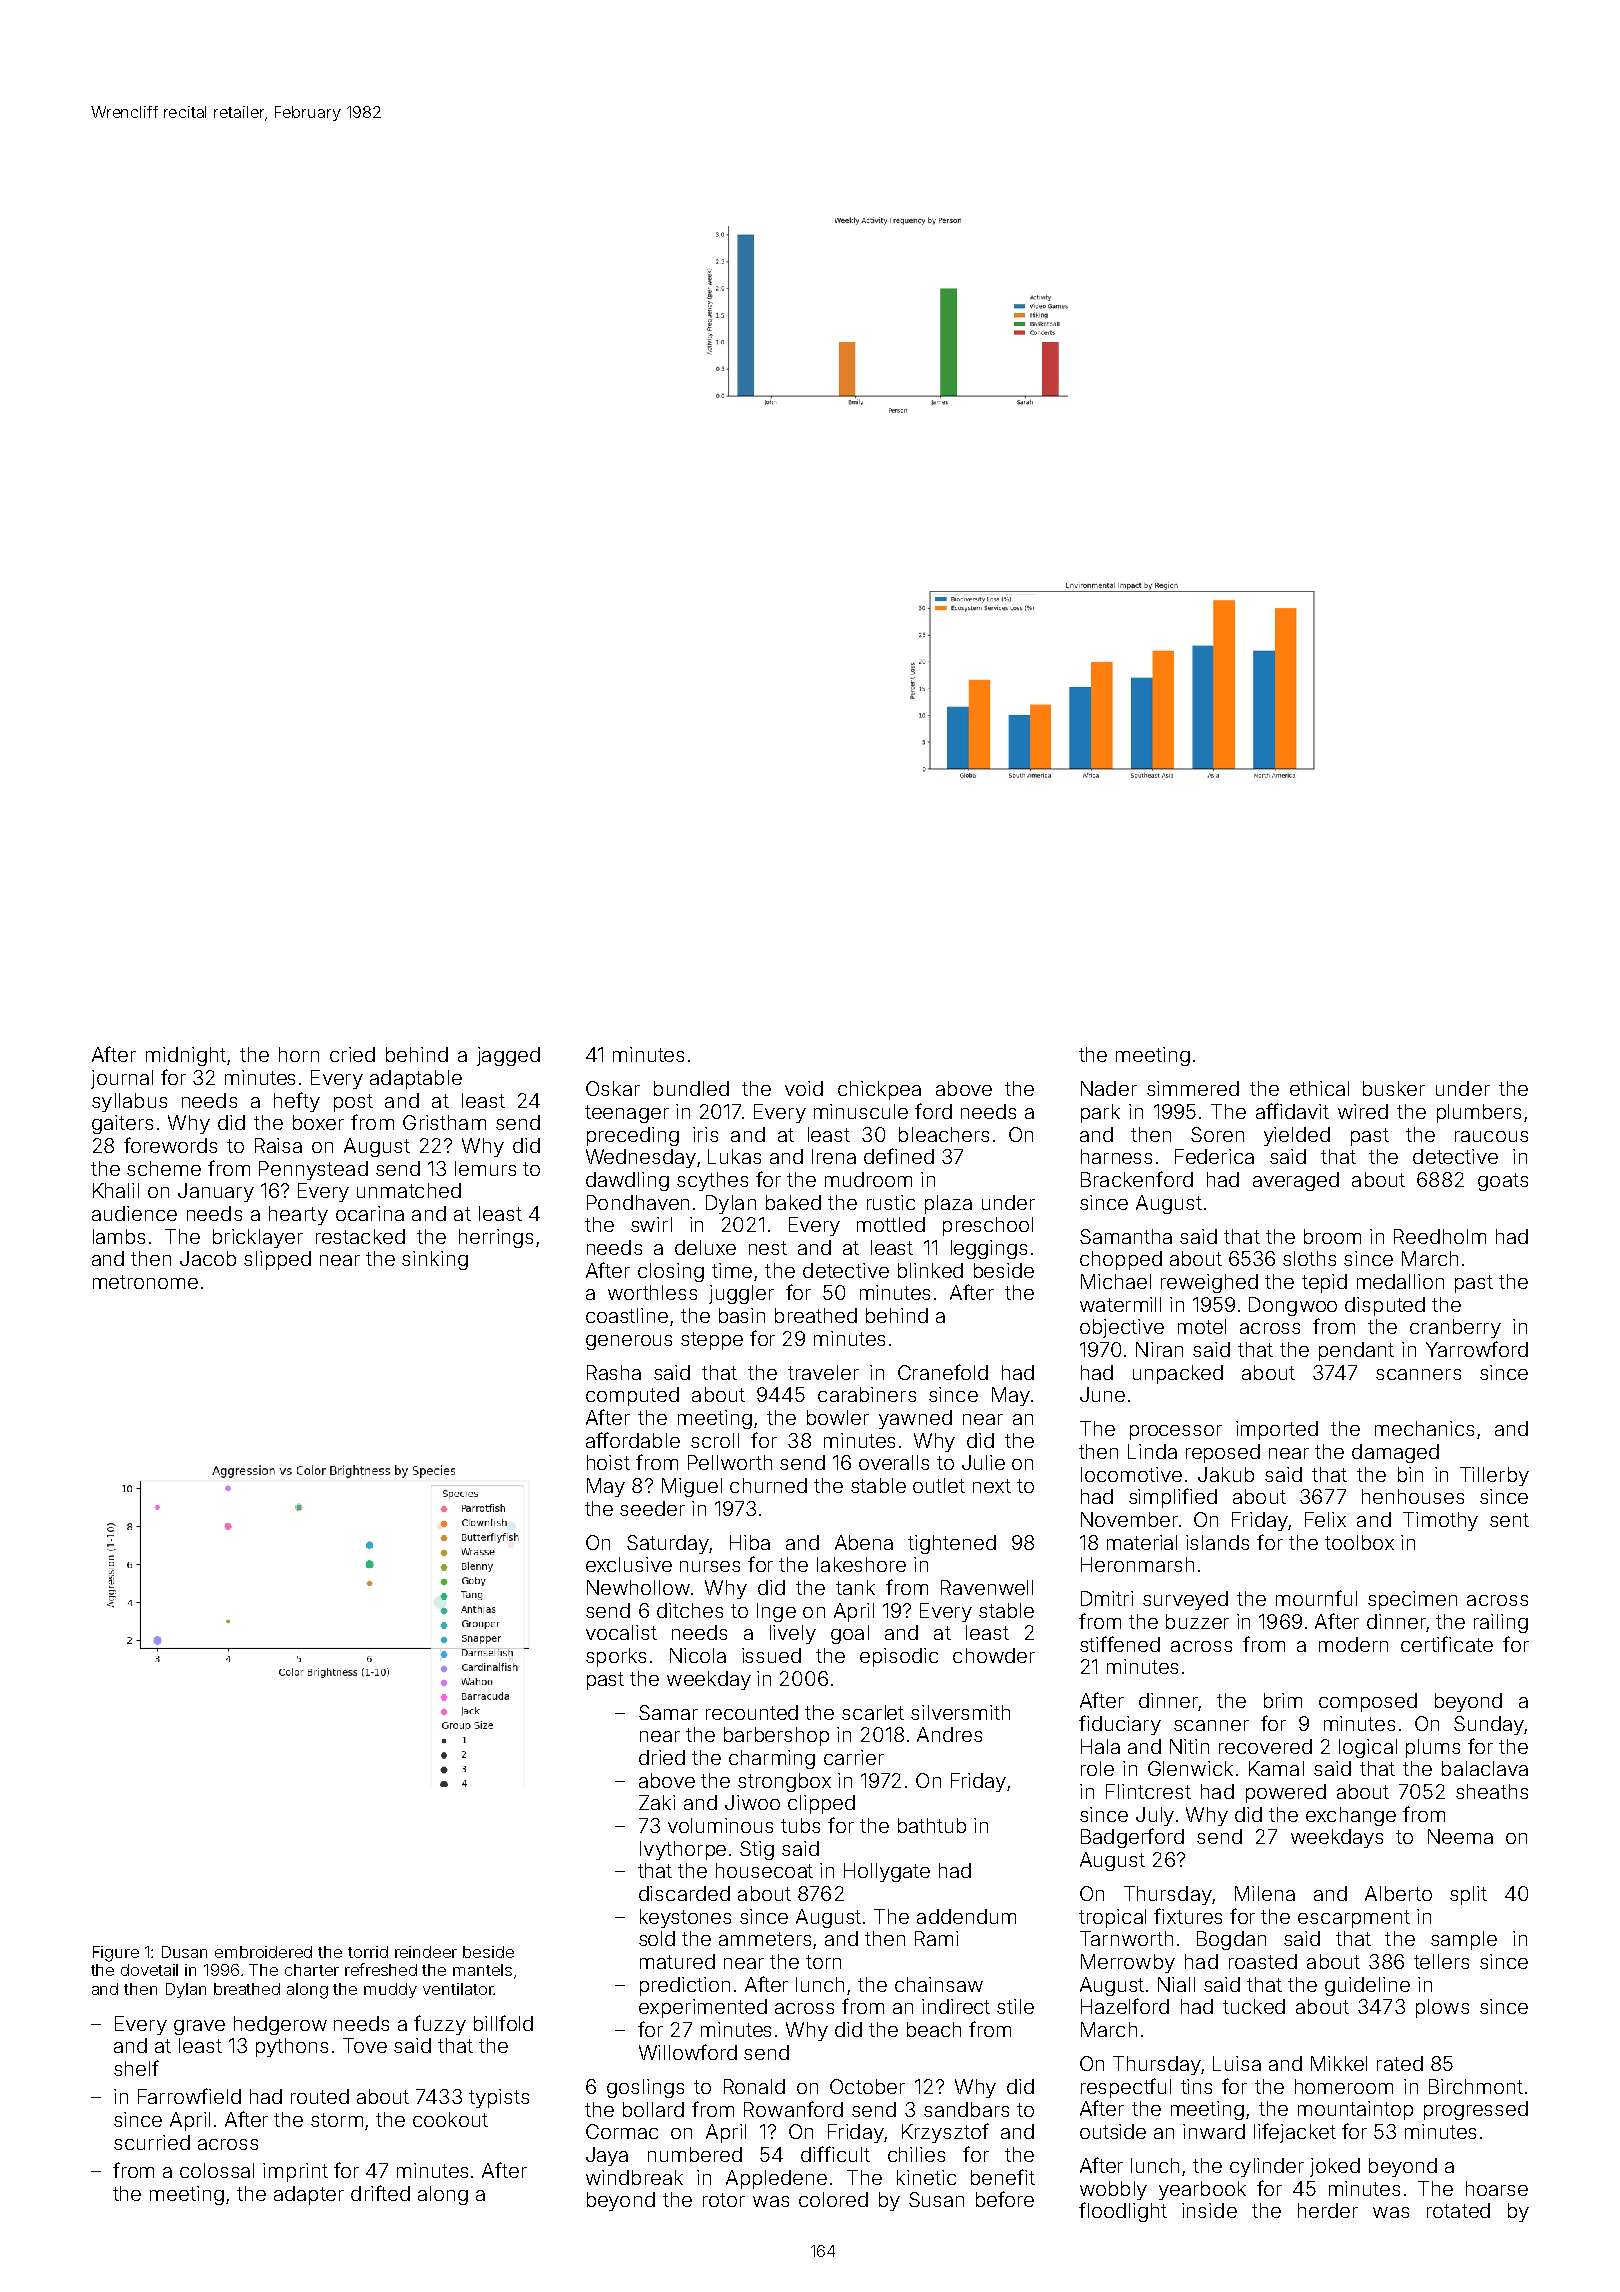  What do you see at coordinates (1109, 1088) in the document?
I see `Nader` at bounding box center [1109, 1088].
